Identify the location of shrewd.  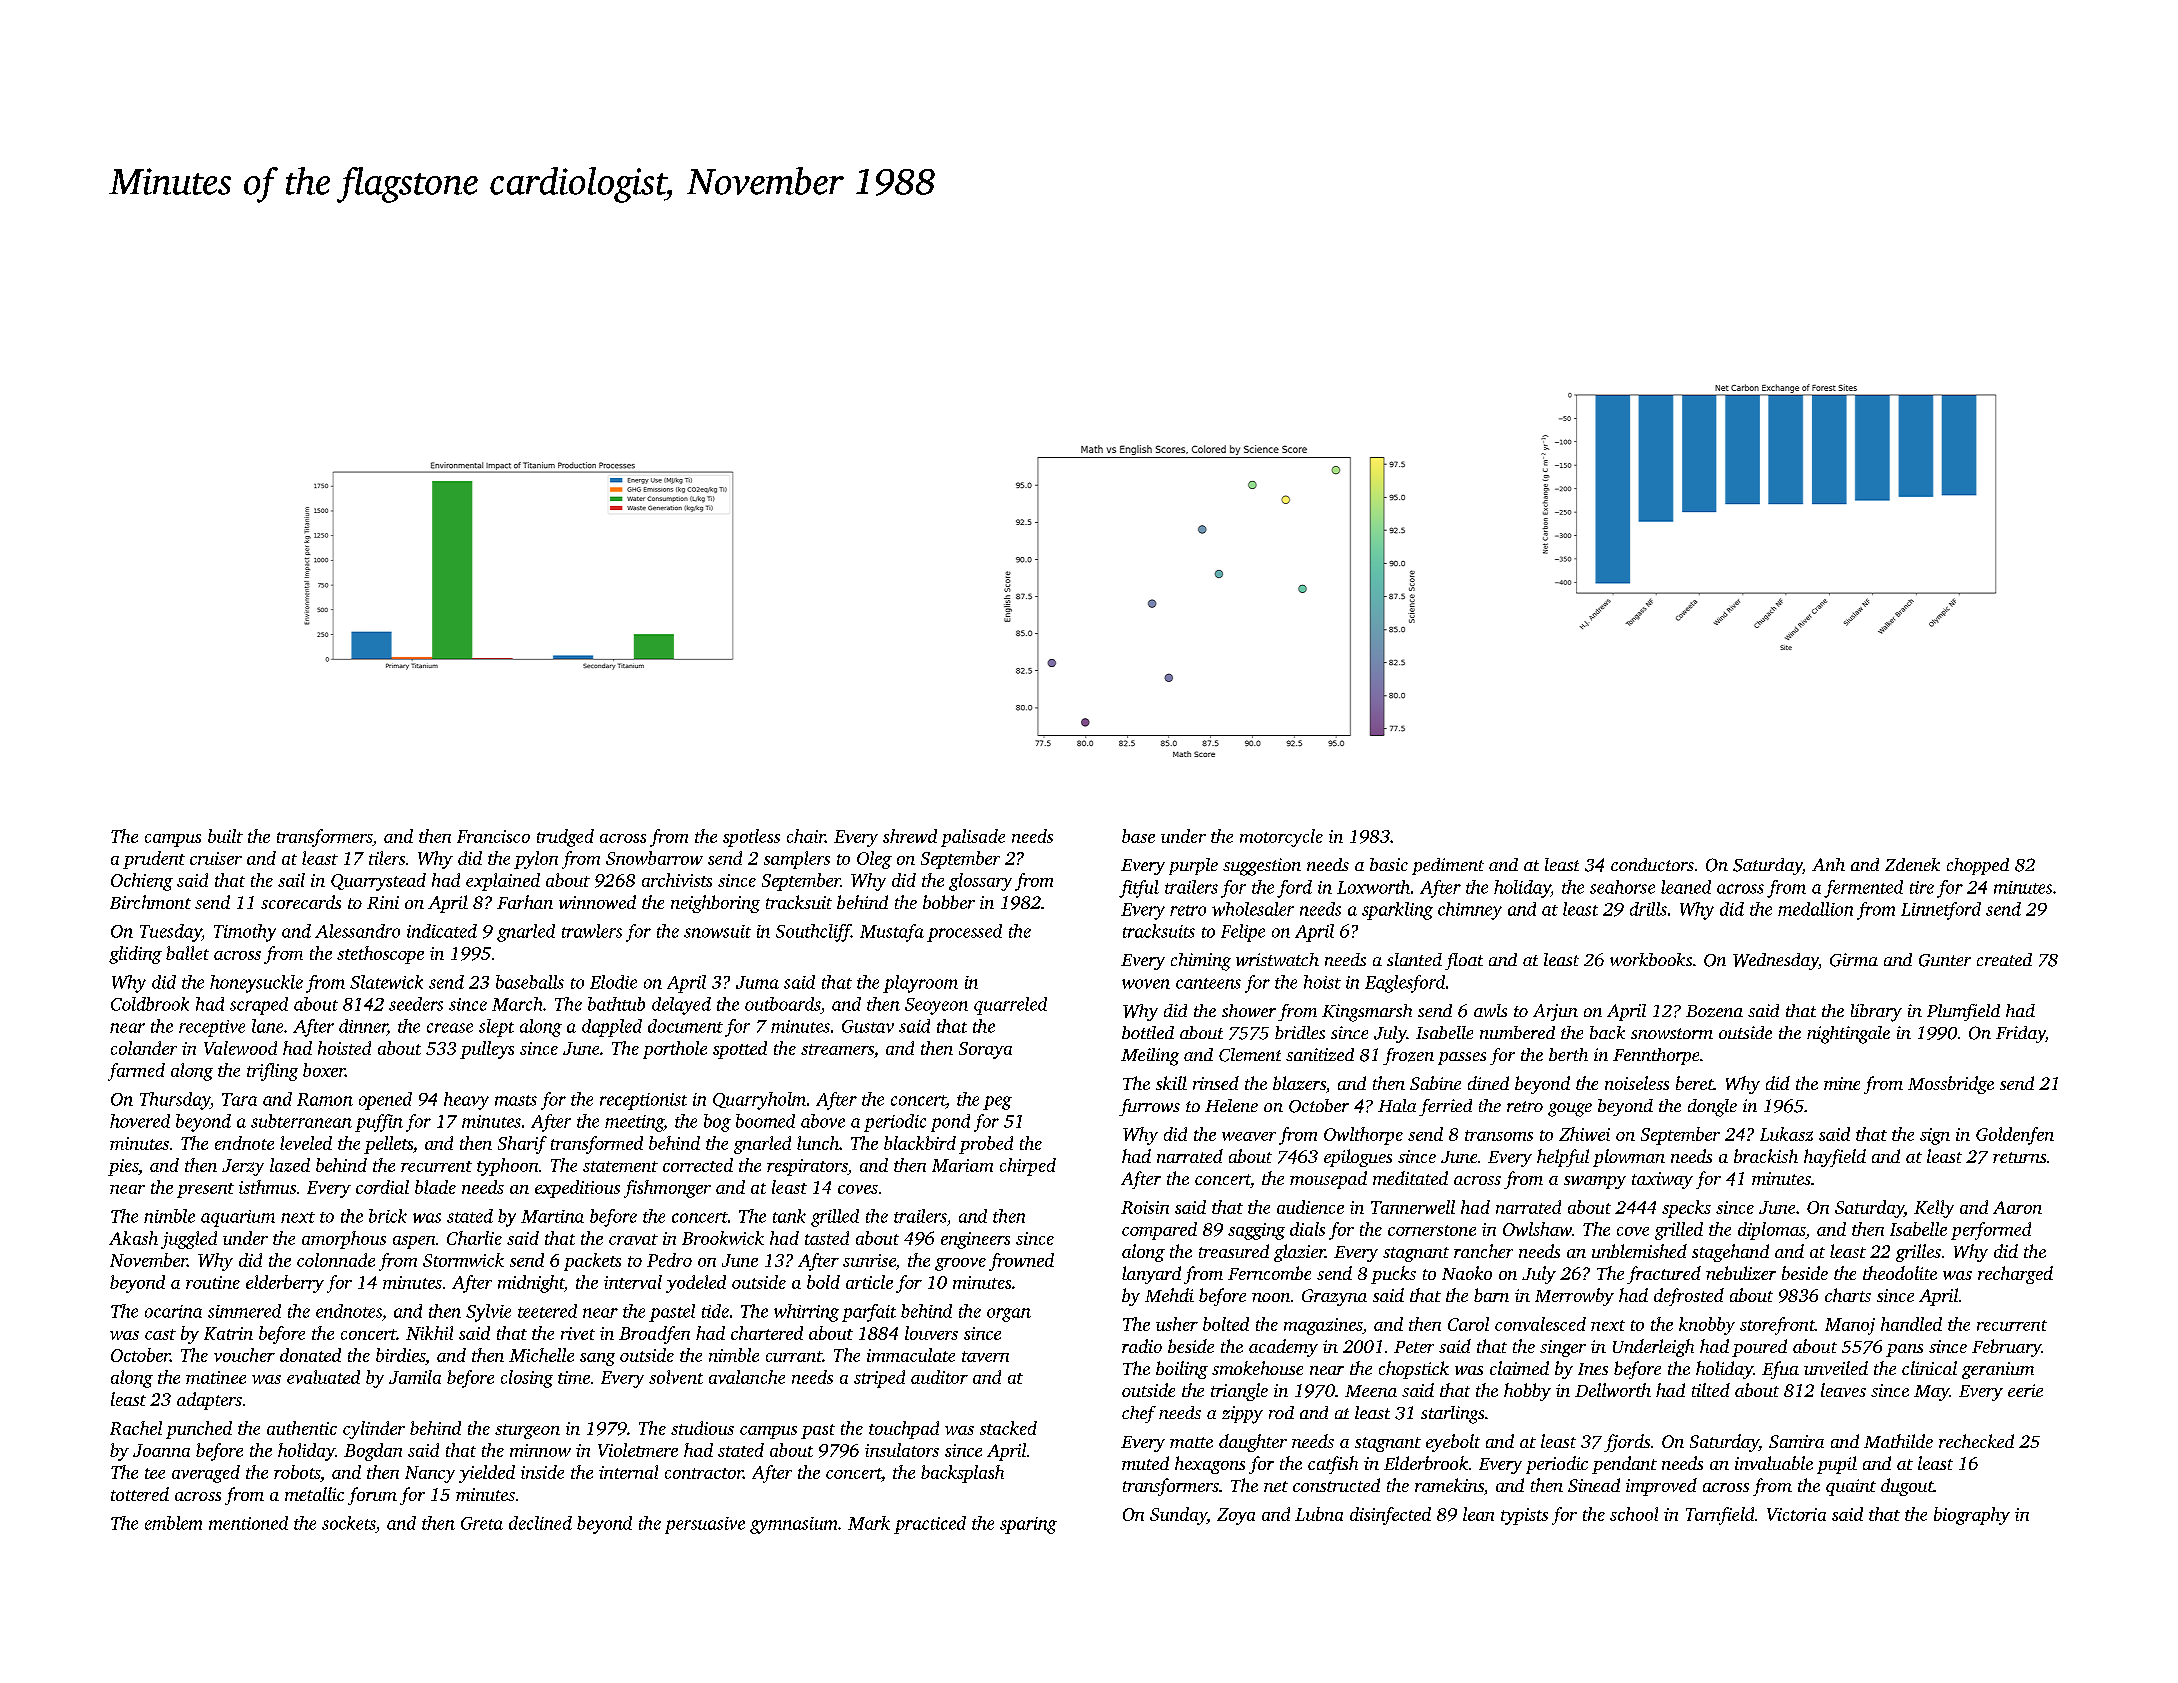
(910, 836).
